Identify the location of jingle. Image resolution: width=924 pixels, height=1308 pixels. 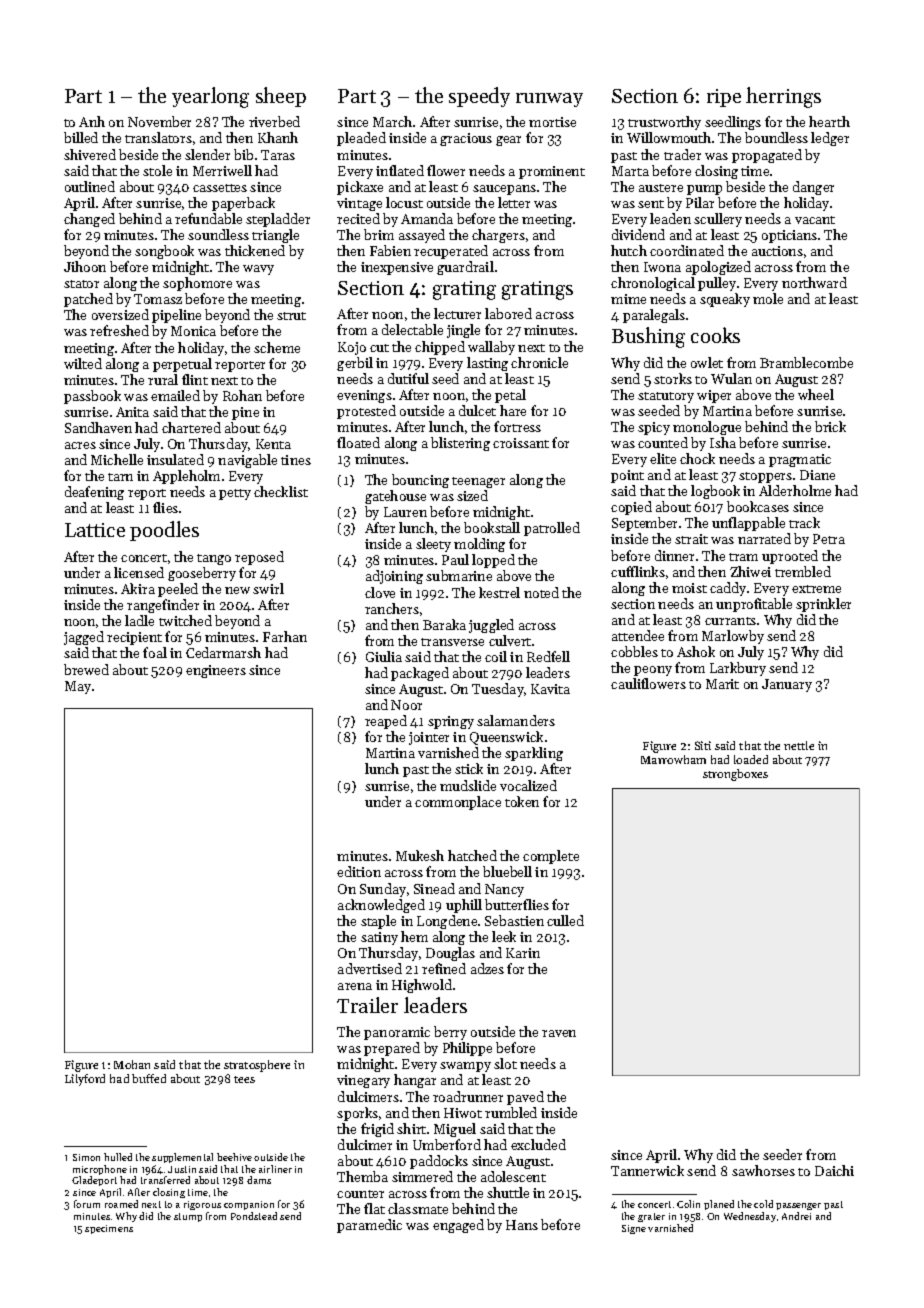
(463, 331).
